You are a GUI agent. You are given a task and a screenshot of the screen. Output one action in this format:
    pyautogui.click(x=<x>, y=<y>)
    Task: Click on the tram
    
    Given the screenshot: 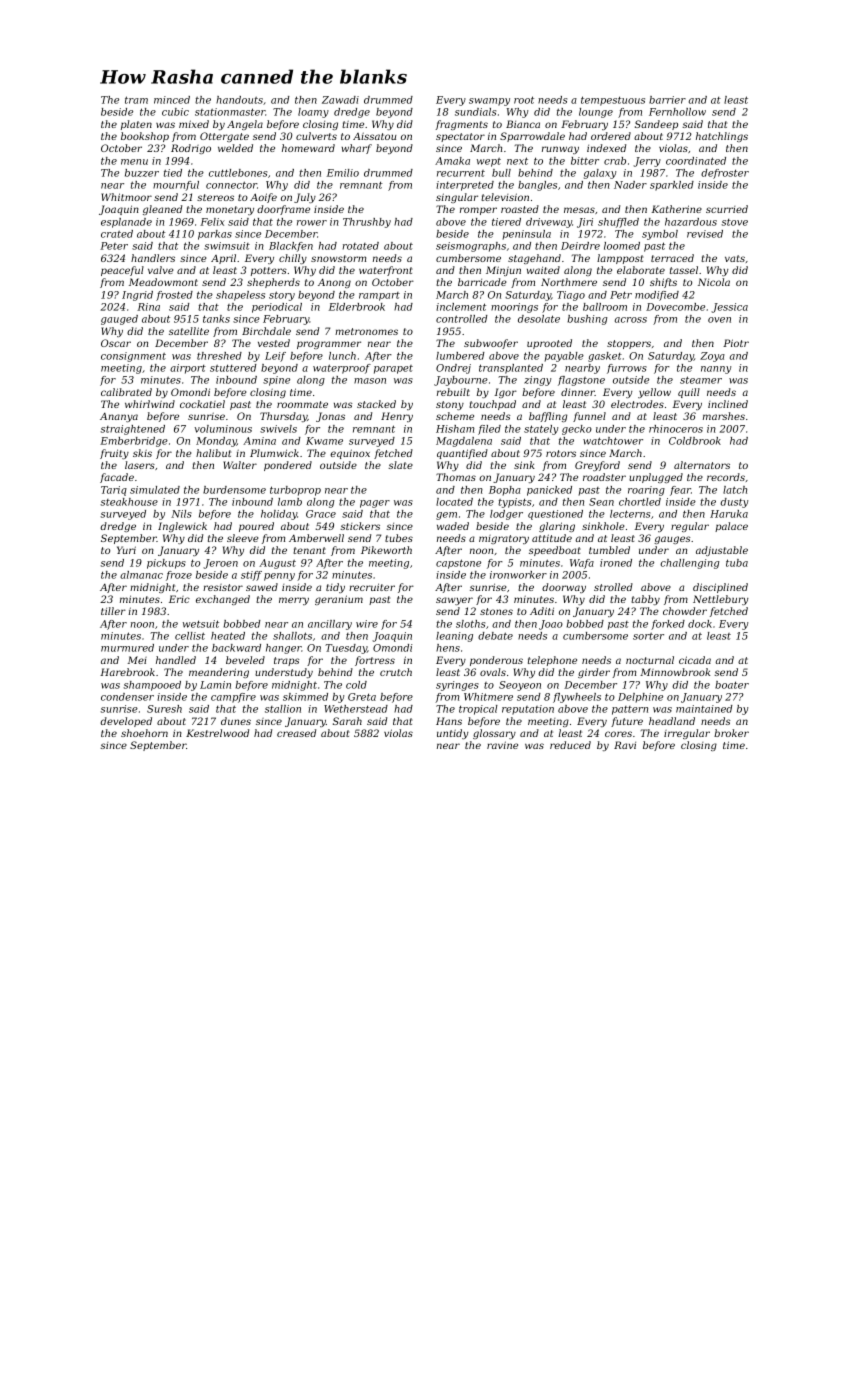 What is the action you would take?
    pyautogui.click(x=136, y=100)
